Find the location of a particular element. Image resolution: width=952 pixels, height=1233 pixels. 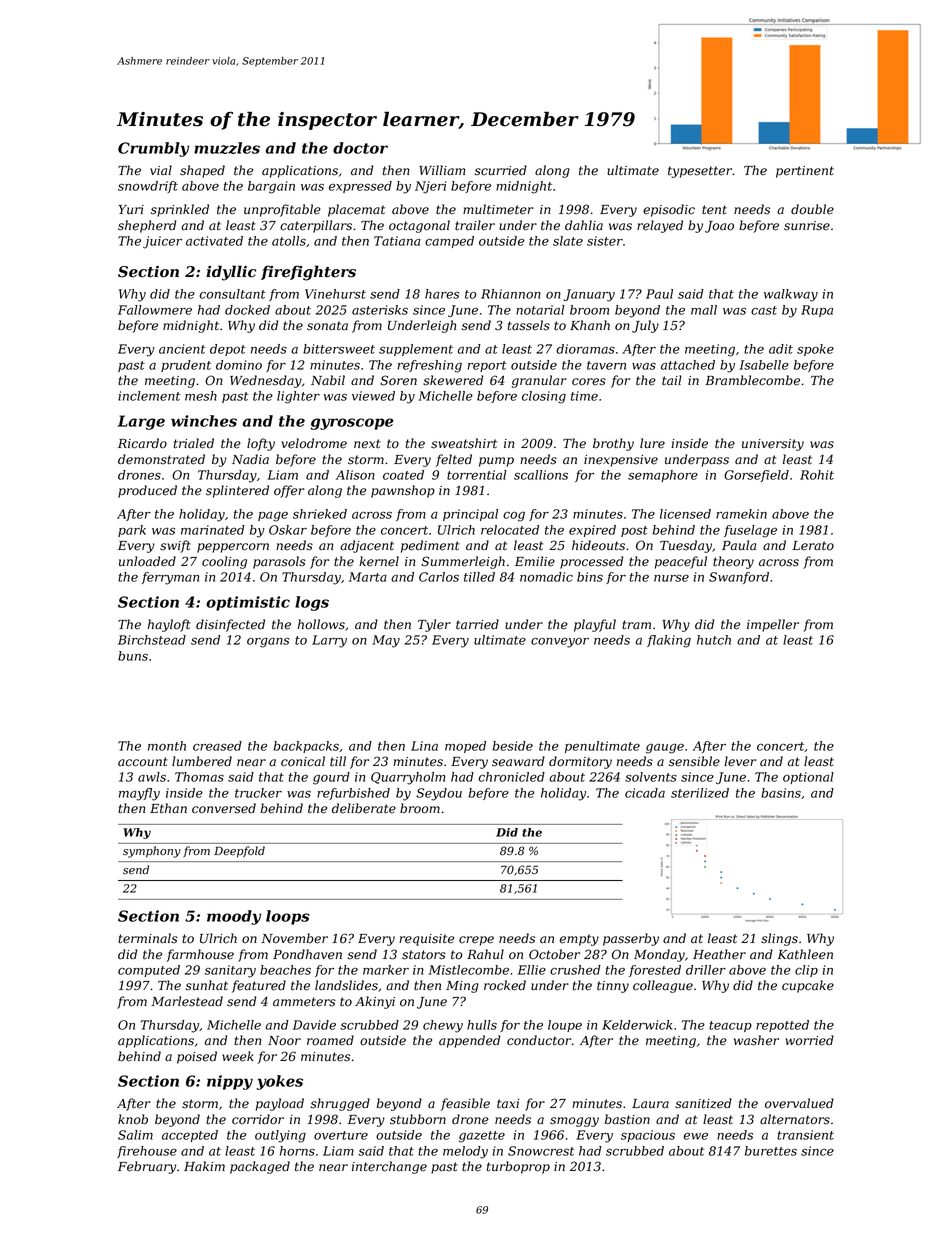

sterilized is located at coordinates (700, 793).
